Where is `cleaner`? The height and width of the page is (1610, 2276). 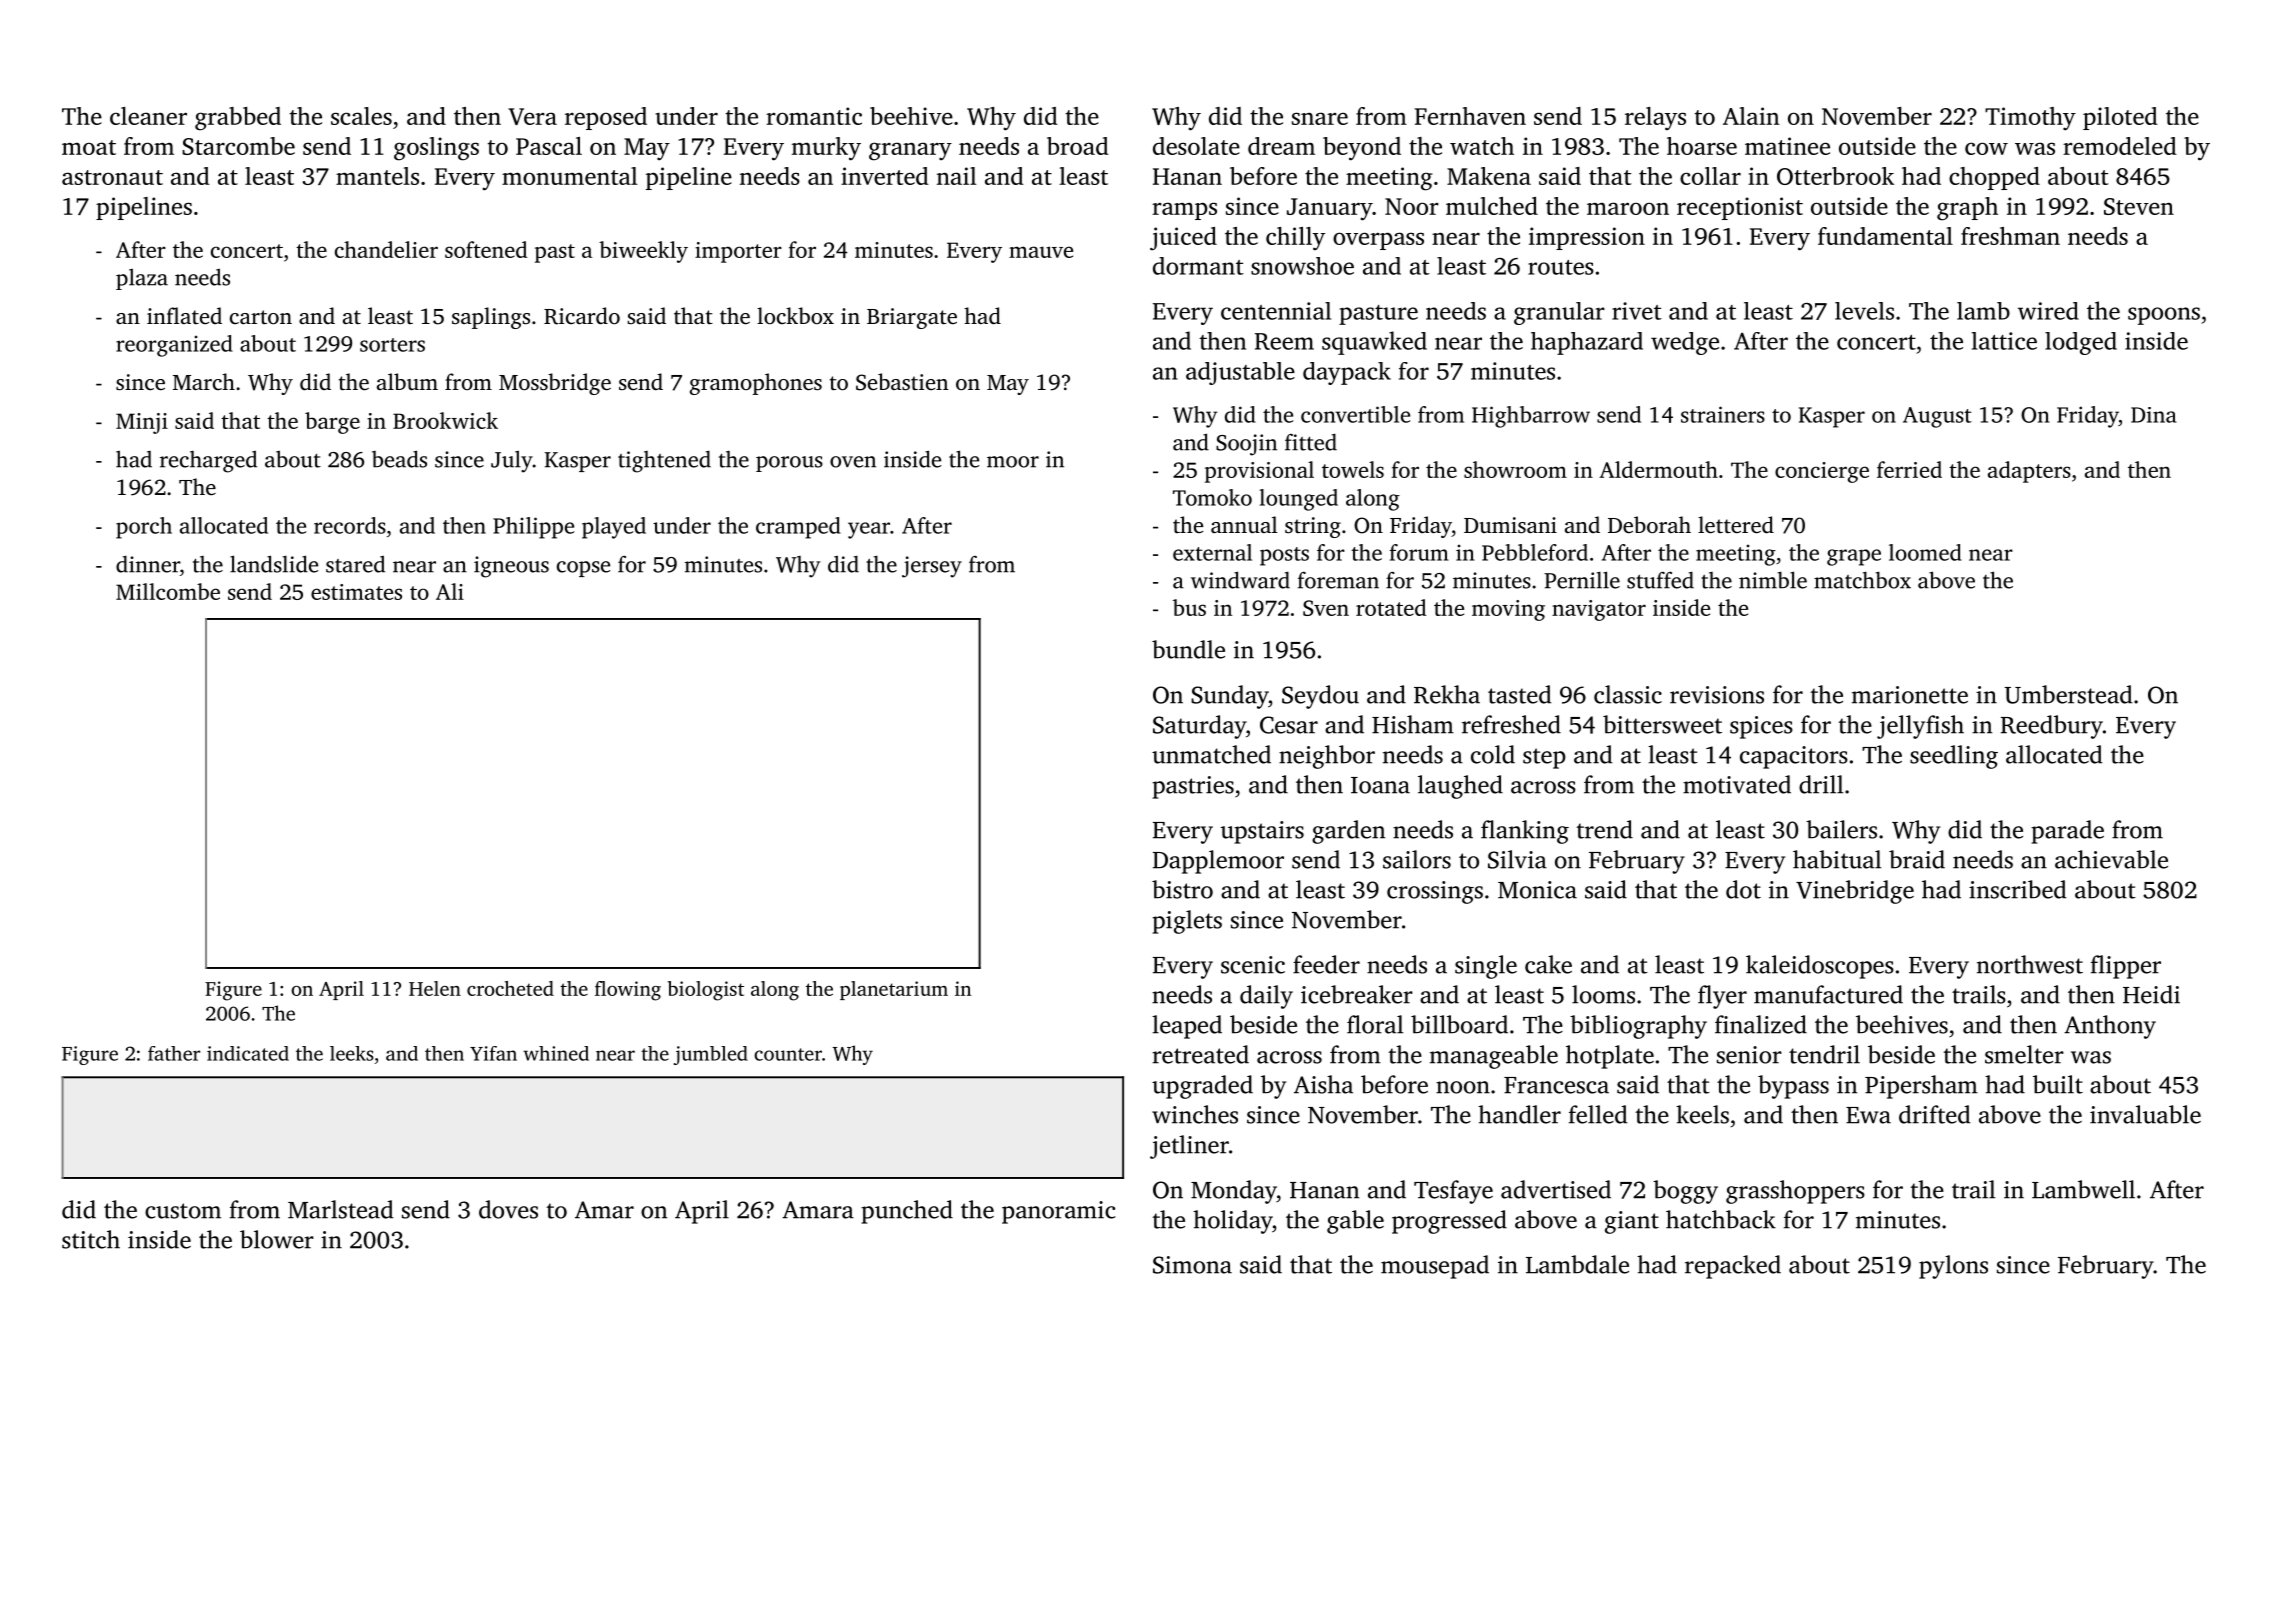 cleaner is located at coordinates (148, 116).
